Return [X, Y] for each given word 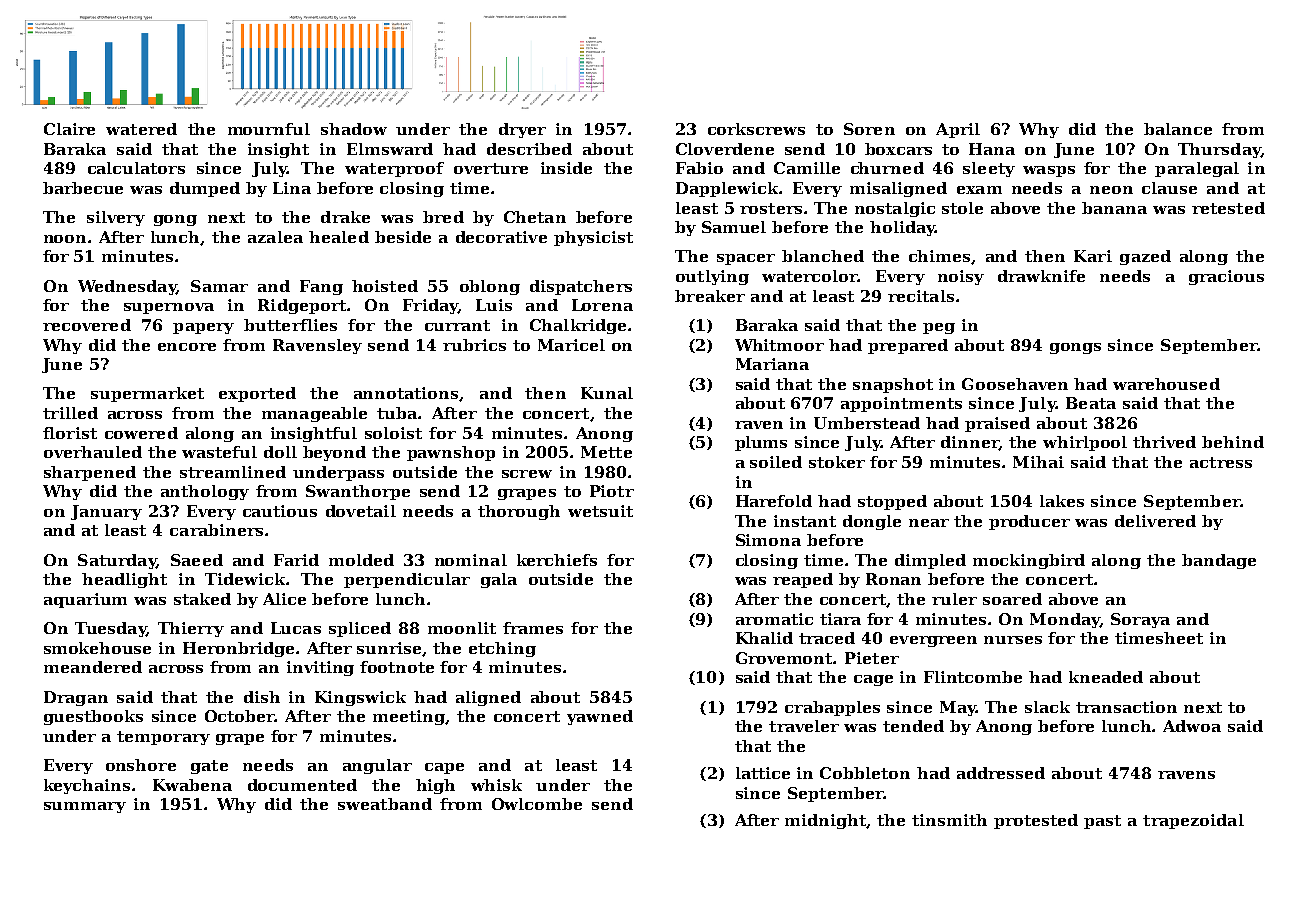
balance [1178, 129]
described [529, 149]
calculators [136, 168]
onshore [141, 765]
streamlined [233, 472]
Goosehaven [1015, 384]
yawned [600, 717]
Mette [606, 452]
